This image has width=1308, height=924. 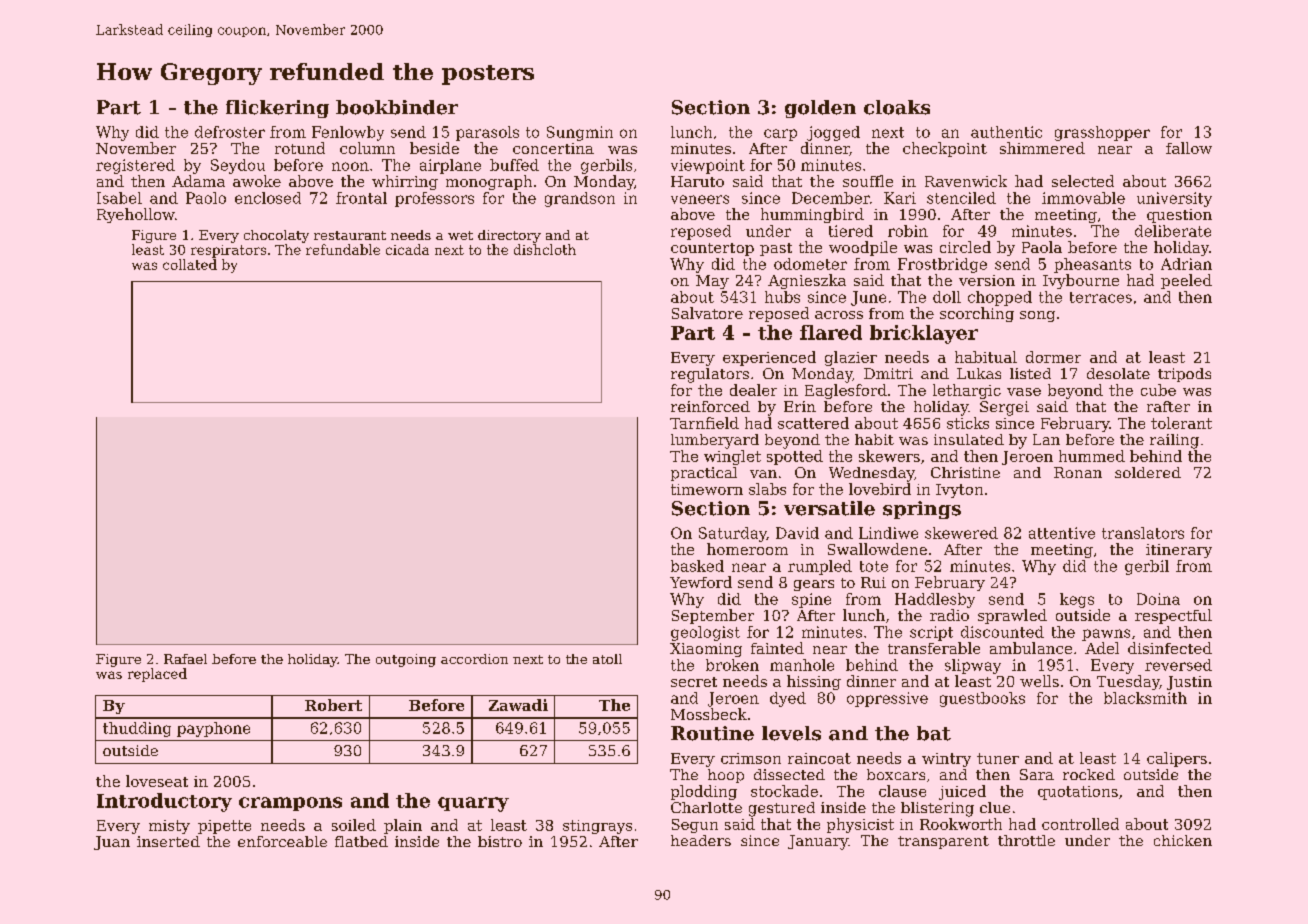 What do you see at coordinates (697, 566) in the image?
I see `basked` at bounding box center [697, 566].
